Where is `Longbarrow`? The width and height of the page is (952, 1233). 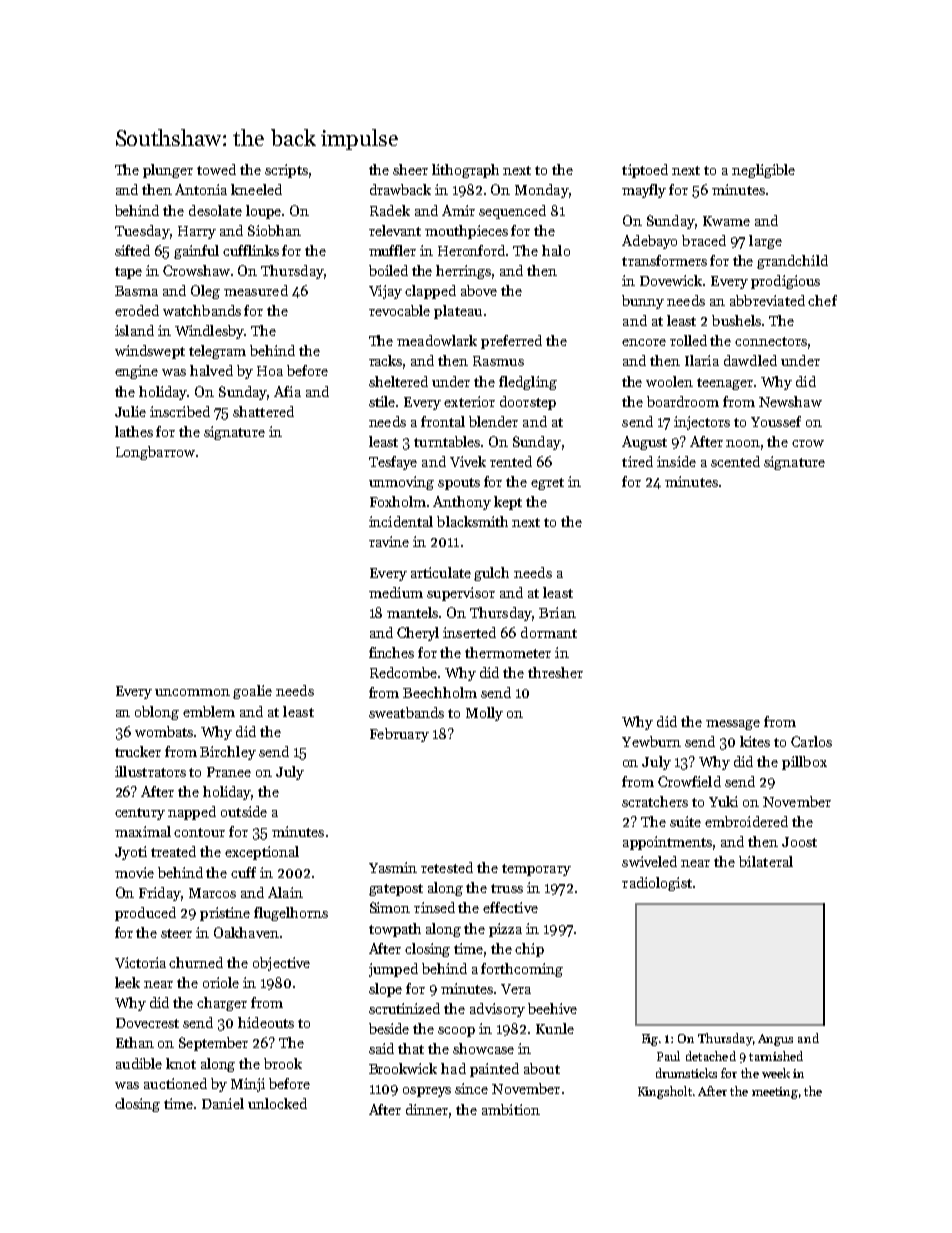
Longbarrow is located at coordinates (155, 453).
